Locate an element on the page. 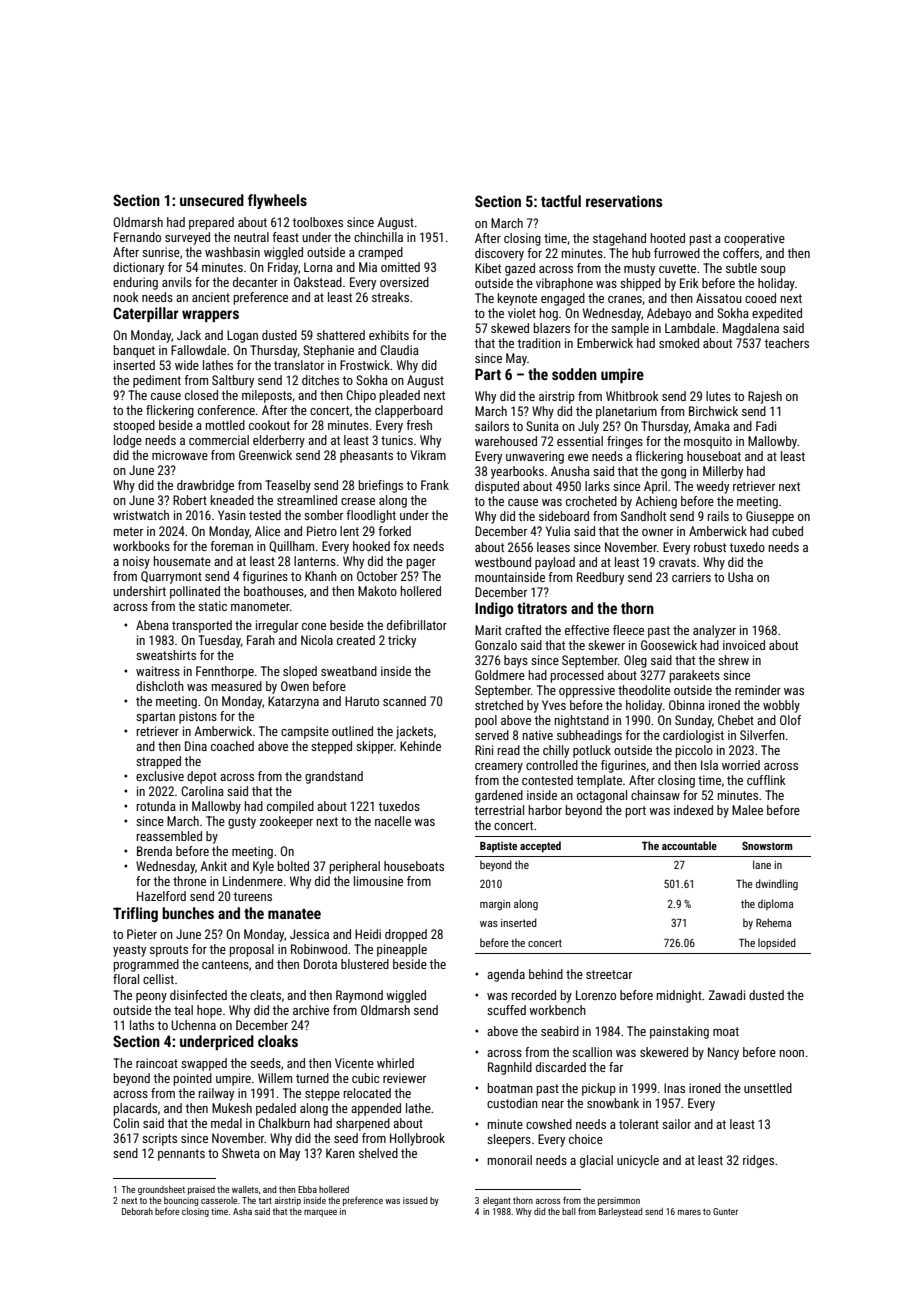  behind is located at coordinates (546, 974).
